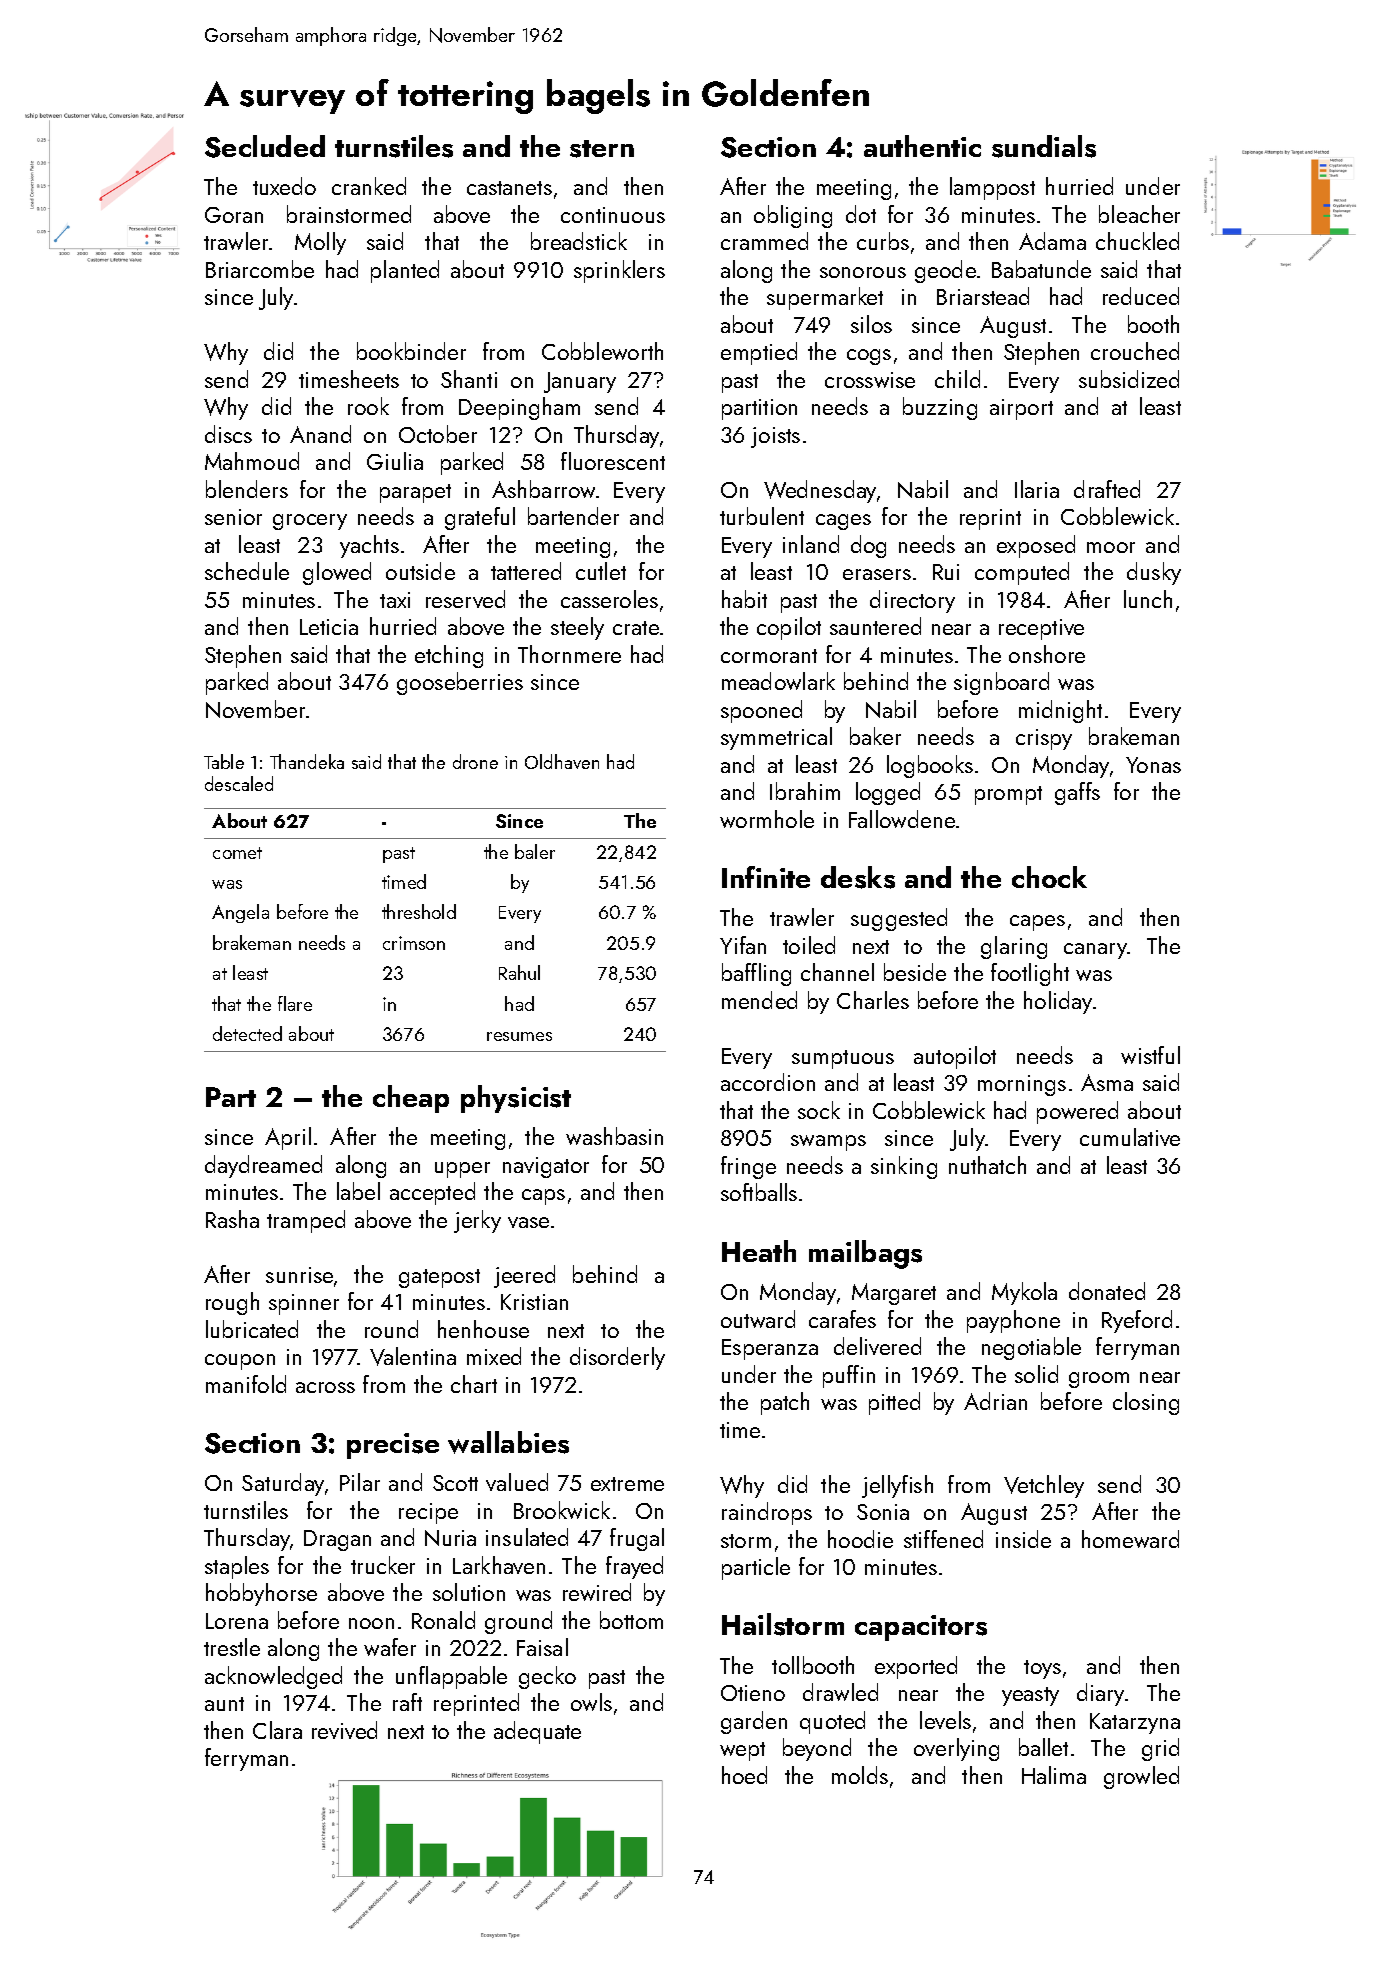 The height and width of the document is (1969, 1386). What do you see at coordinates (543, 489) in the document?
I see `Ashbarrow` at bounding box center [543, 489].
